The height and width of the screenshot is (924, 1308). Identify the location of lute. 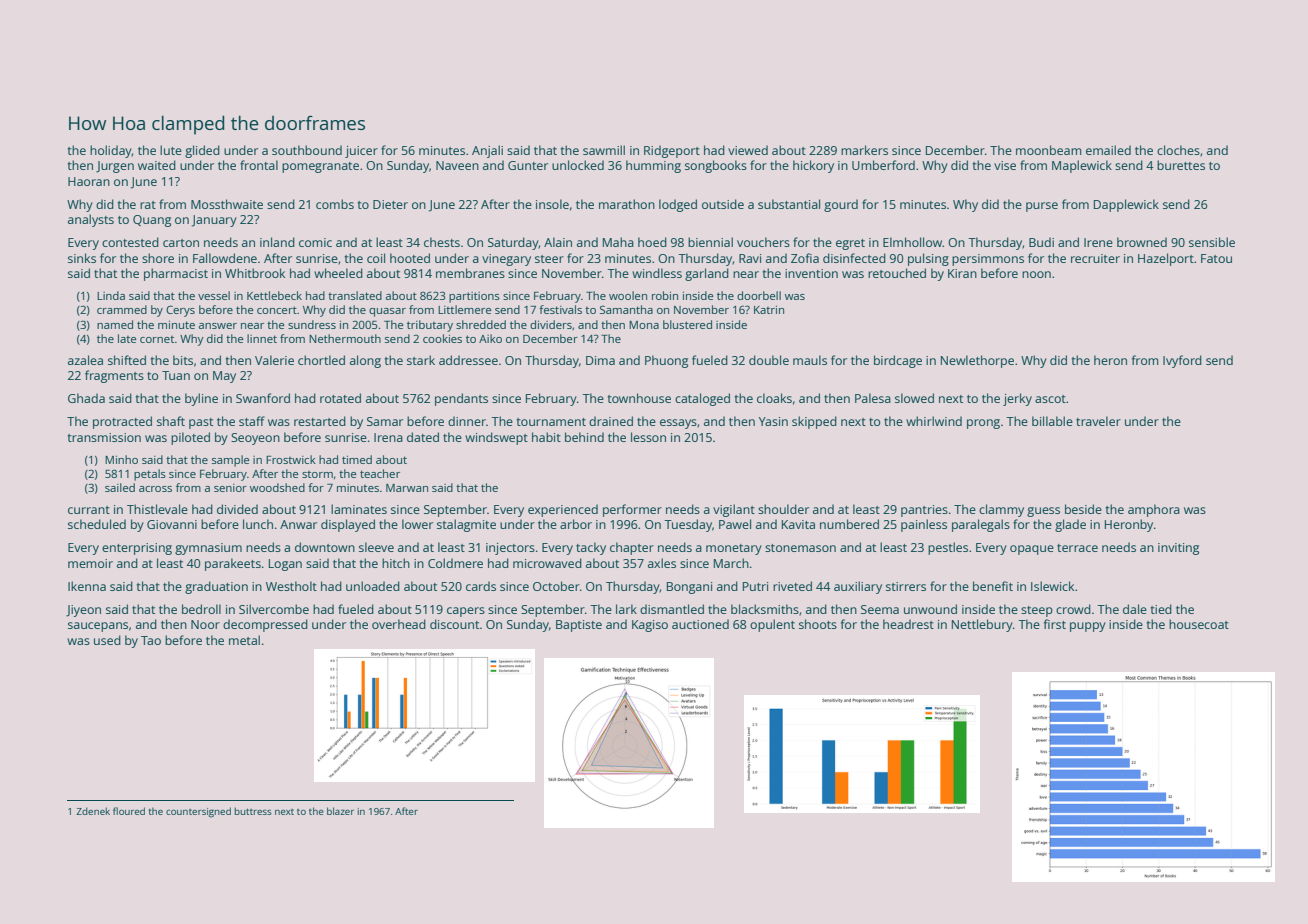
(171, 150).
